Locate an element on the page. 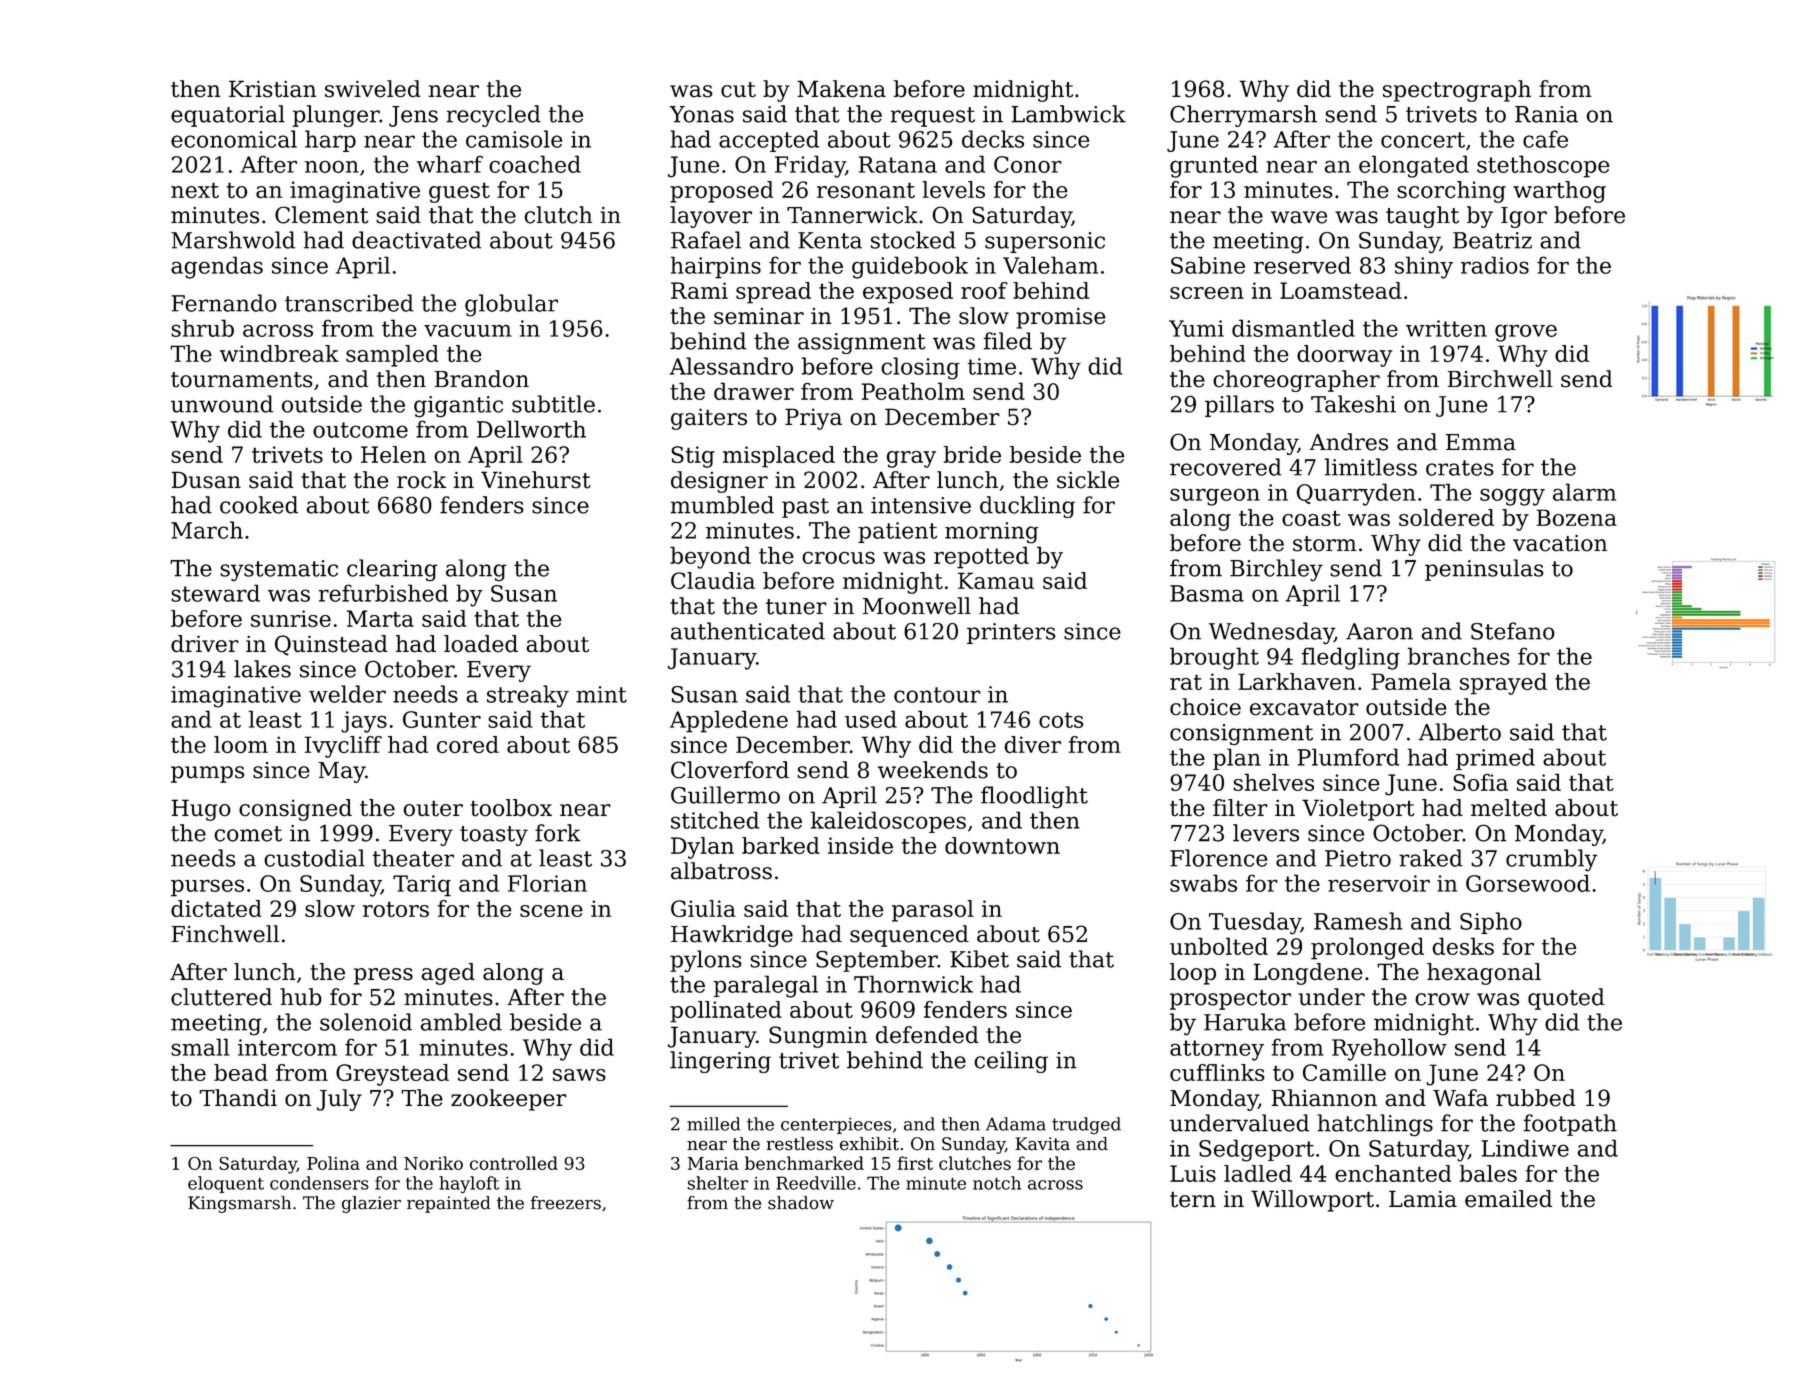 The image size is (1797, 1389). supersonic is located at coordinates (1045, 242).
